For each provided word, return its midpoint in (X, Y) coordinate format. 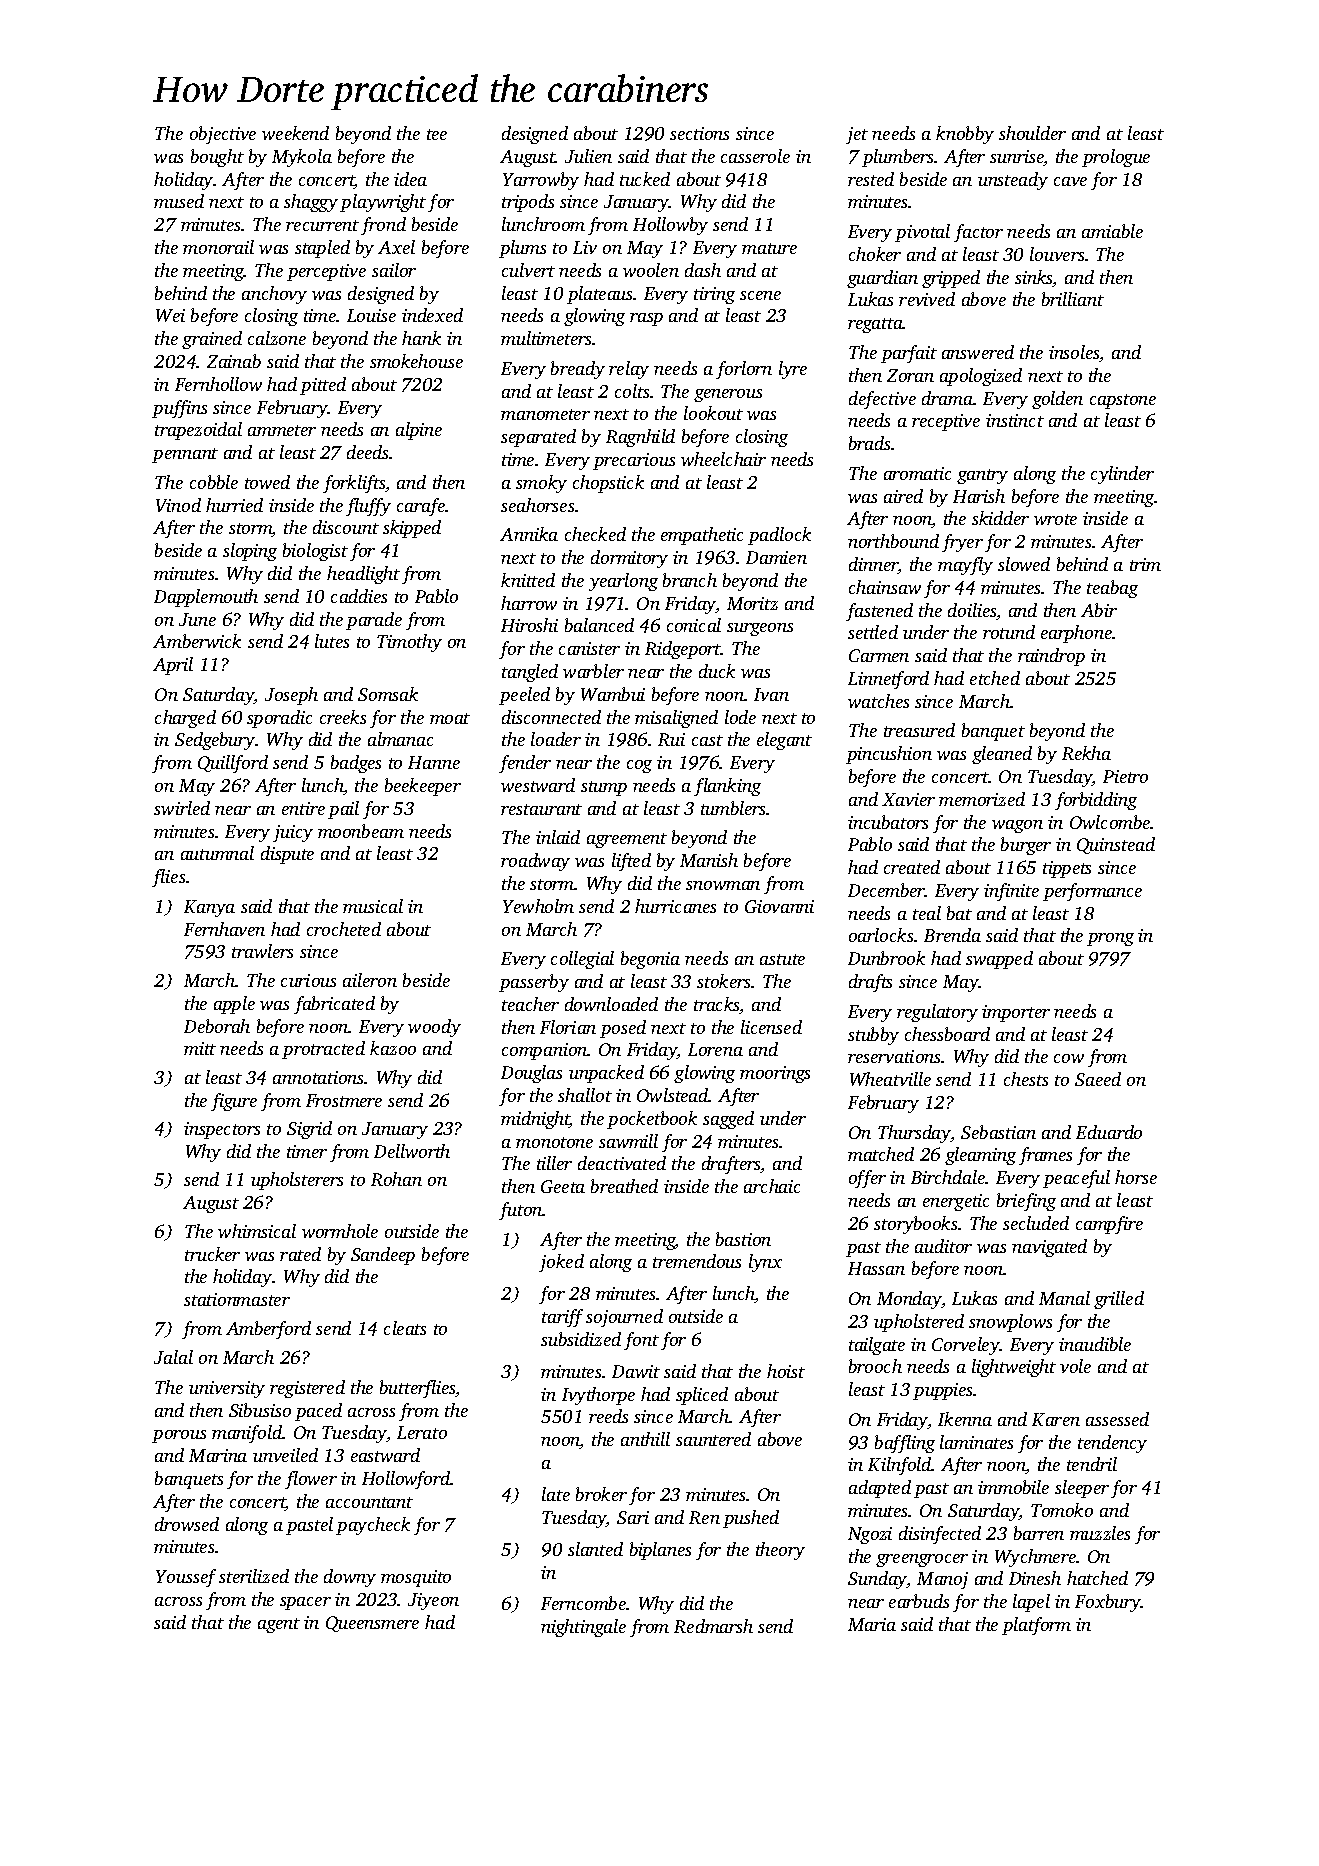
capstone (1123, 401)
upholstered (919, 1323)
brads (869, 443)
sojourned (624, 1318)
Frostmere (344, 1100)
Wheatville (890, 1079)
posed (623, 1029)
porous (179, 1436)
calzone (277, 338)
